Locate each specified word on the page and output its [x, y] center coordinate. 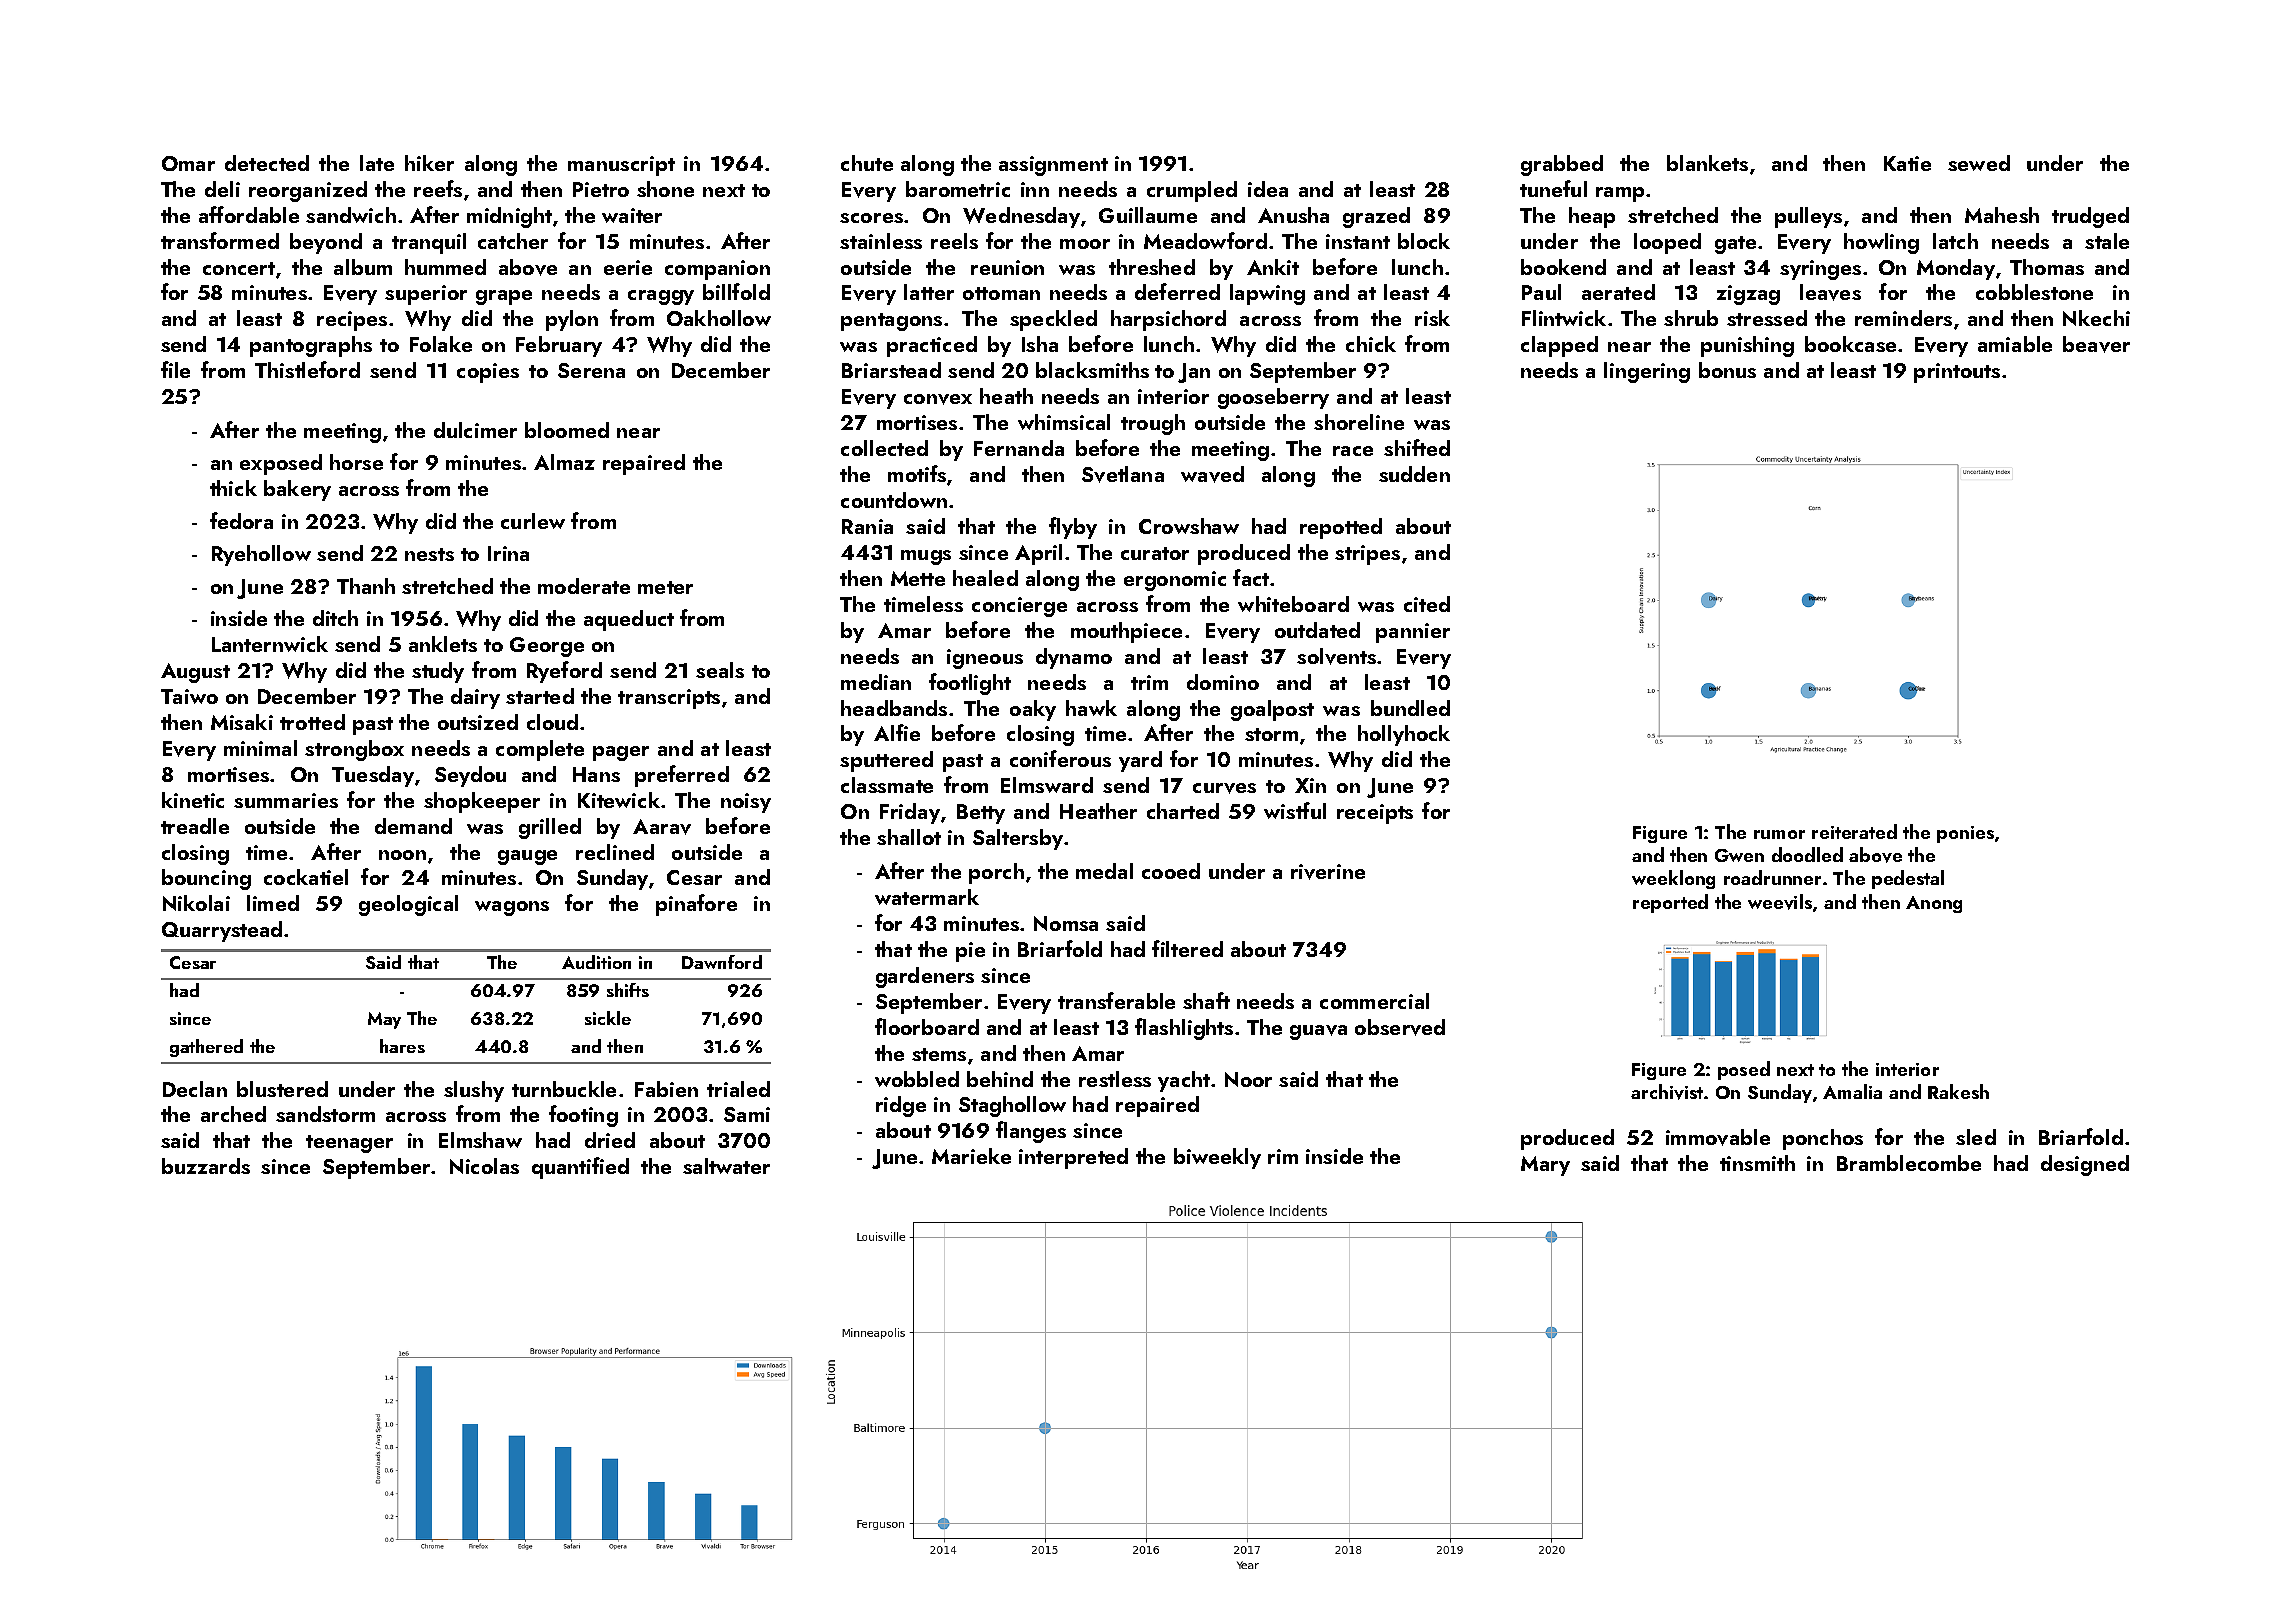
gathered [206, 1048]
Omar [188, 163]
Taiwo [189, 696]
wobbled [917, 1079]
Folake [441, 344]
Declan [195, 1089]
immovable [1718, 1137]
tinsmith [1757, 1163]
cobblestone [2034, 292]
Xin [1310, 785]
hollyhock [1404, 735]
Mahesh [2002, 215]
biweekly [1217, 1158]
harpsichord [1168, 320]
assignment [1053, 166]
